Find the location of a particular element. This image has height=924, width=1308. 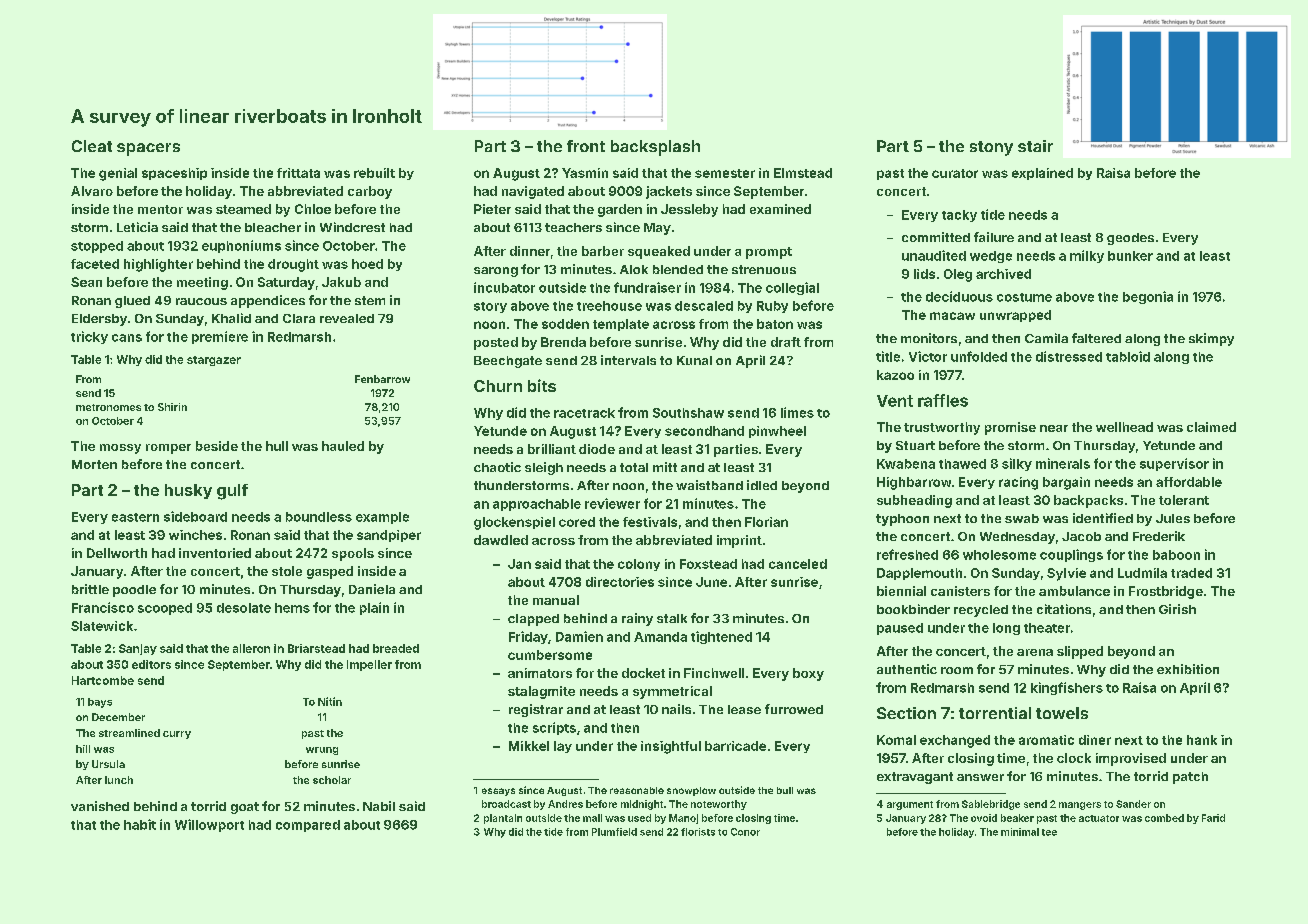

bull is located at coordinates (785, 790).
